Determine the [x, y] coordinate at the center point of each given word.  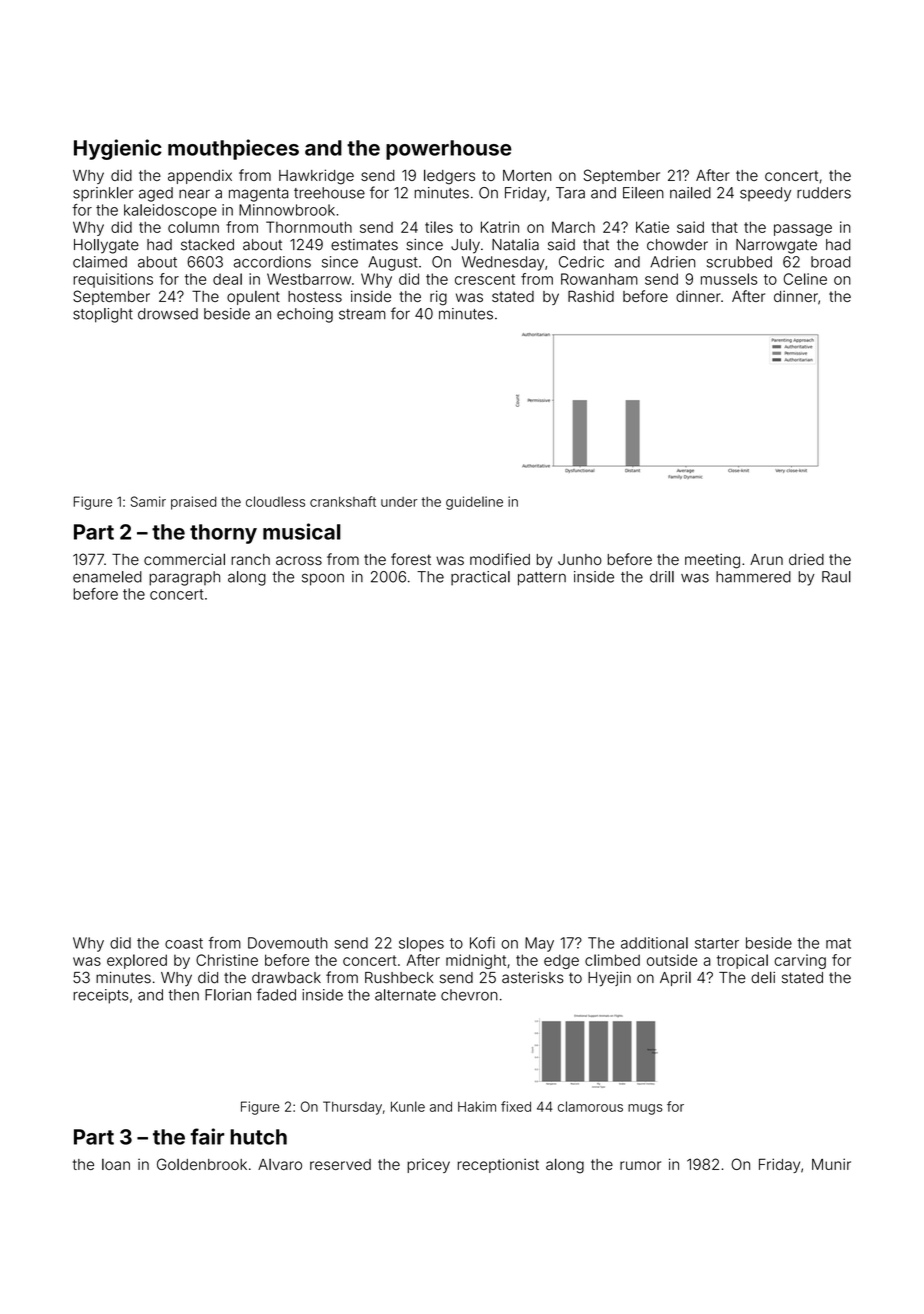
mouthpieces [233, 149]
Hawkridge [316, 177]
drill [662, 577]
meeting [712, 561]
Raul [836, 577]
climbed [612, 960]
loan [116, 1164]
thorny [223, 534]
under [399, 502]
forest [411, 559]
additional [654, 943]
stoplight [103, 315]
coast [184, 943]
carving [800, 961]
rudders [824, 193]
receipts [100, 996]
